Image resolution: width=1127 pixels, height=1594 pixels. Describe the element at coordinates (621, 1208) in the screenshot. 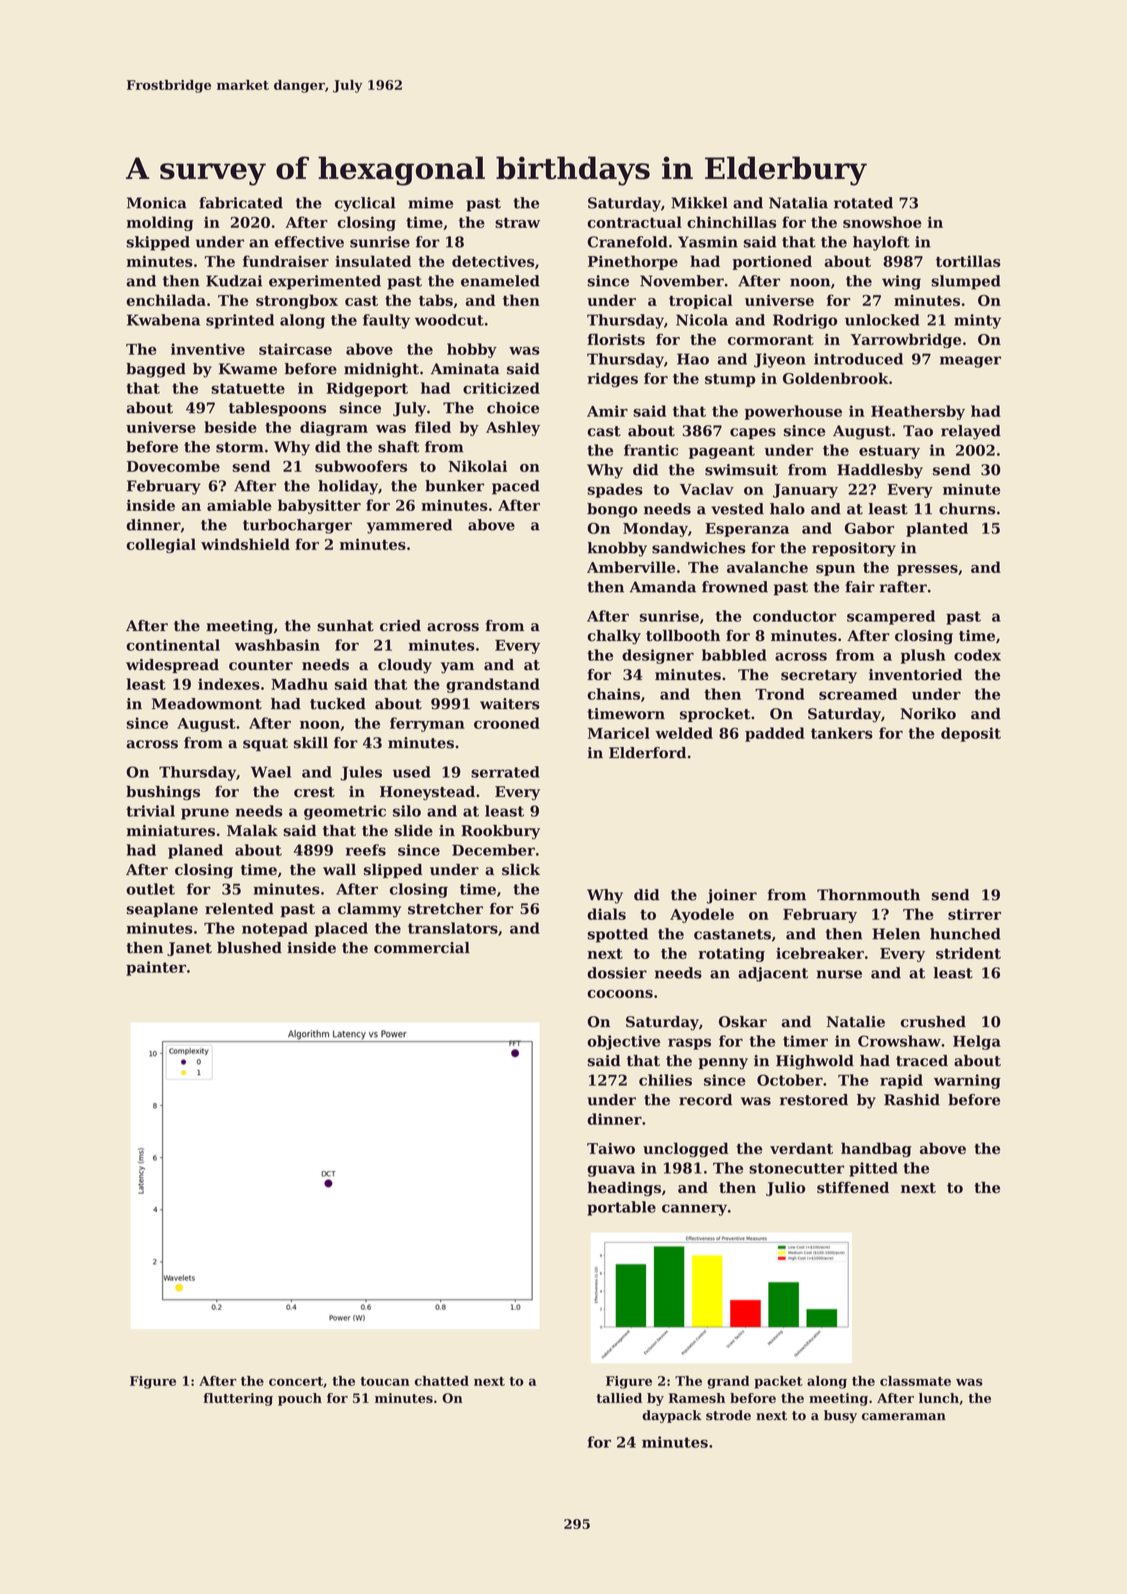

I see `portable` at that location.
